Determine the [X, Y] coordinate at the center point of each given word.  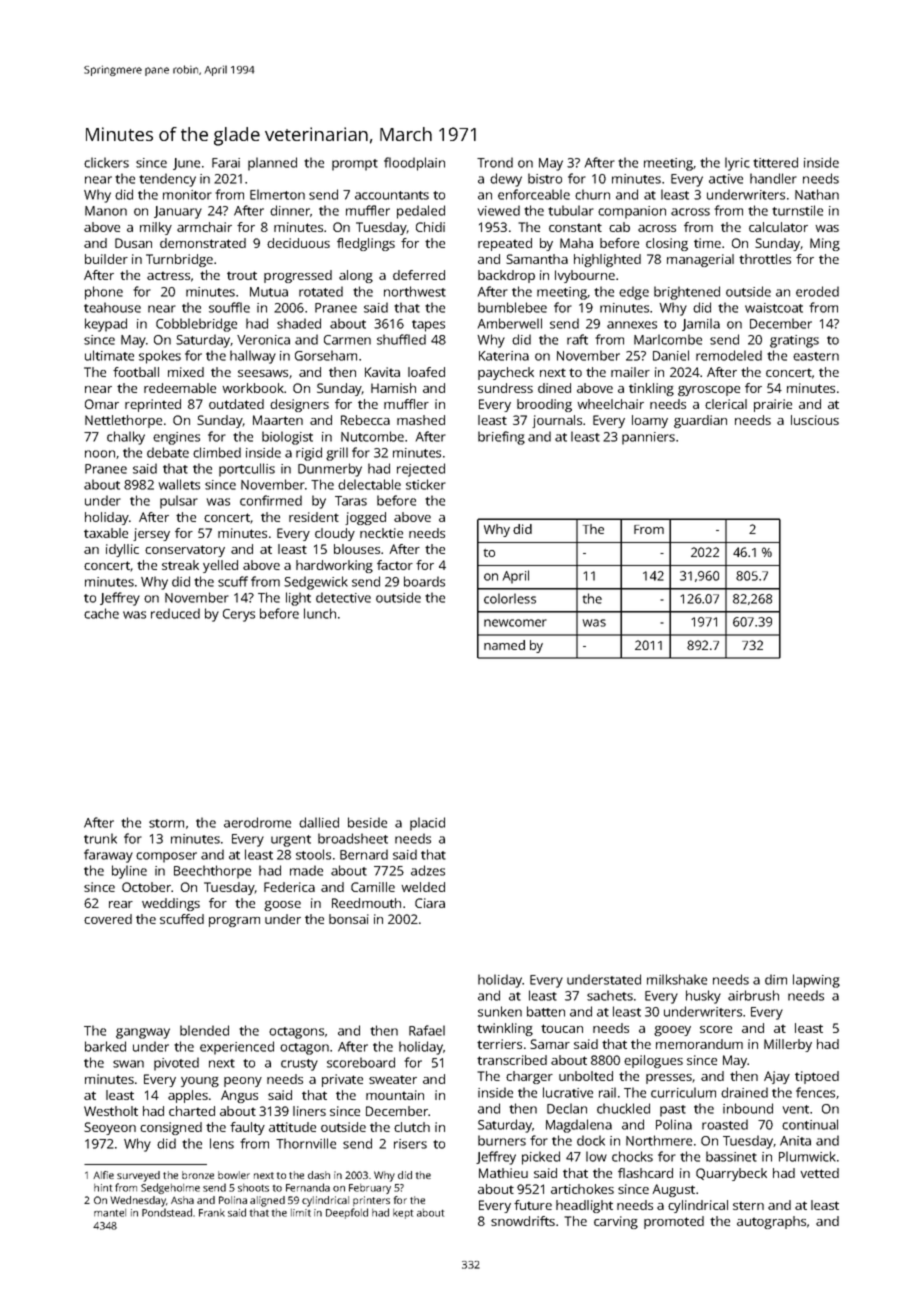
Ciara [430, 903]
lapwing [816, 981]
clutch [412, 1127]
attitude [292, 1127]
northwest [415, 291]
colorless [510, 598]
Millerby [788, 1045]
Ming [825, 244]
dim [776, 979]
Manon [106, 211]
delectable [369, 484]
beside [367, 822]
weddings [171, 904]
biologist [287, 438]
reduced [175, 613]
